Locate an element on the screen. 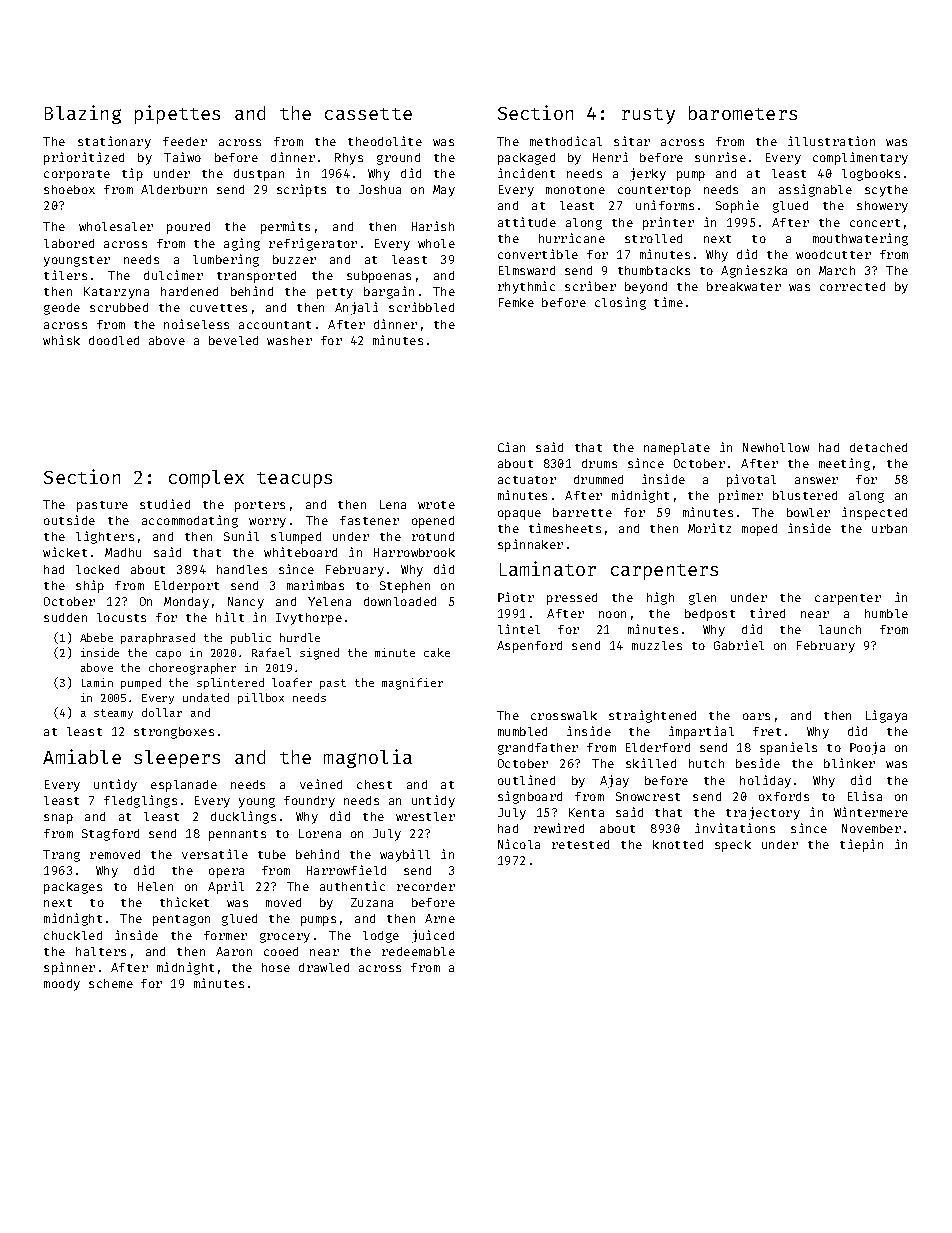 The width and height of the screenshot is (952, 1233). detached is located at coordinates (878, 447).
